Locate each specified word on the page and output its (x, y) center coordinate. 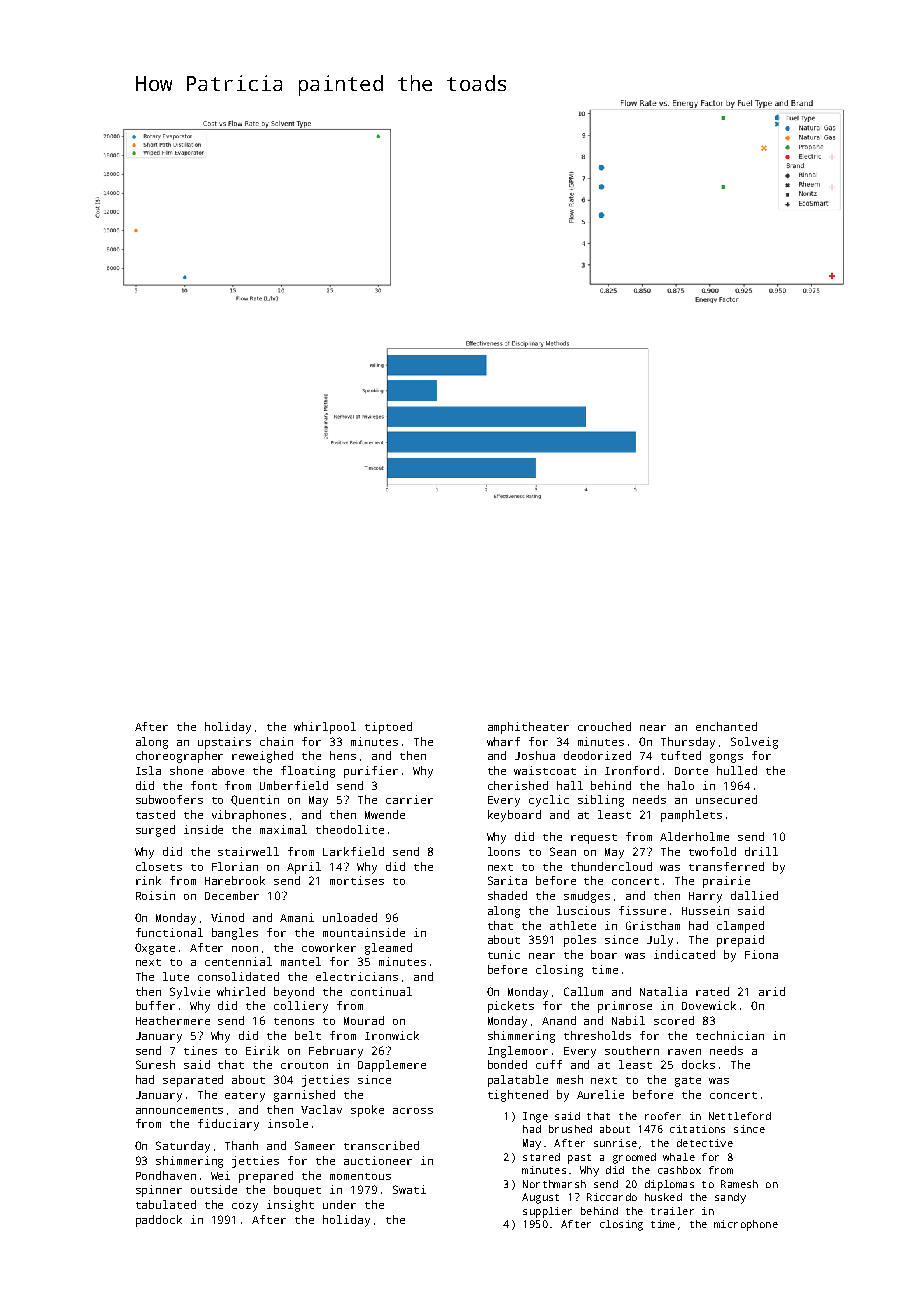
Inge (535, 1117)
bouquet (297, 1191)
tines (200, 1050)
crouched (604, 726)
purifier (371, 772)
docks (698, 1064)
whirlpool (325, 728)
